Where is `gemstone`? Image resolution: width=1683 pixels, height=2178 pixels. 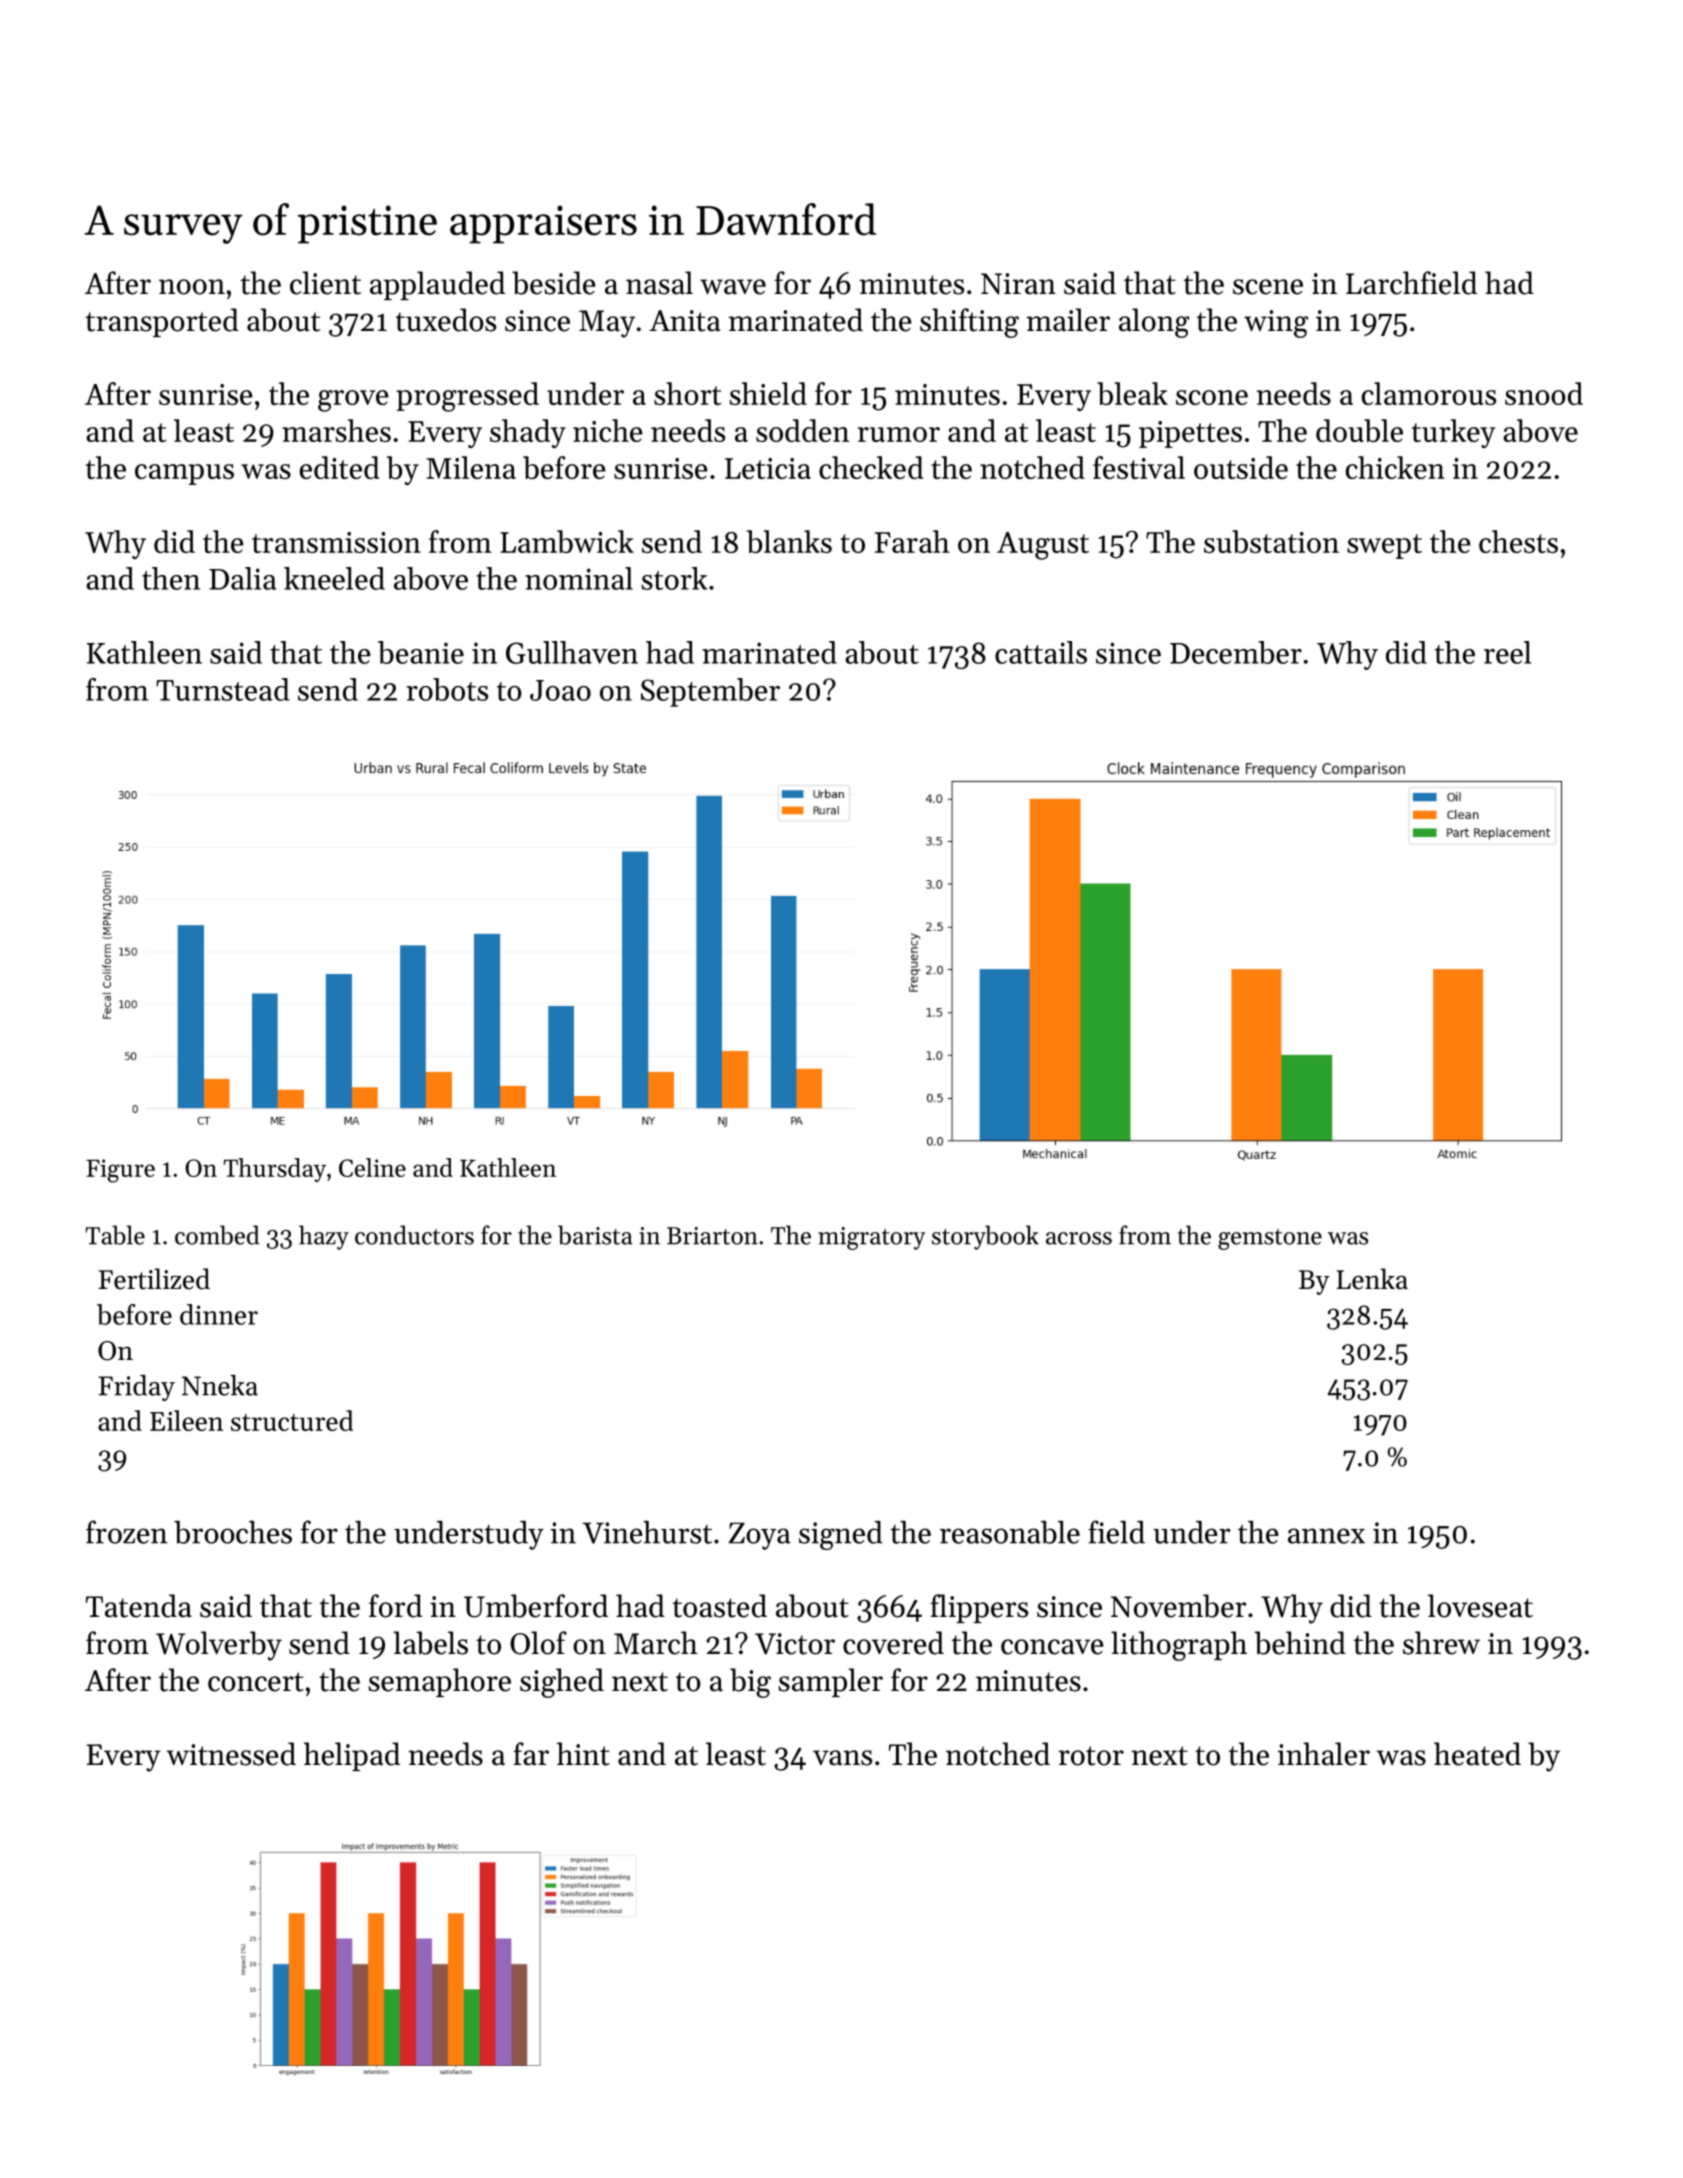
gemstone is located at coordinates (1270, 1239).
